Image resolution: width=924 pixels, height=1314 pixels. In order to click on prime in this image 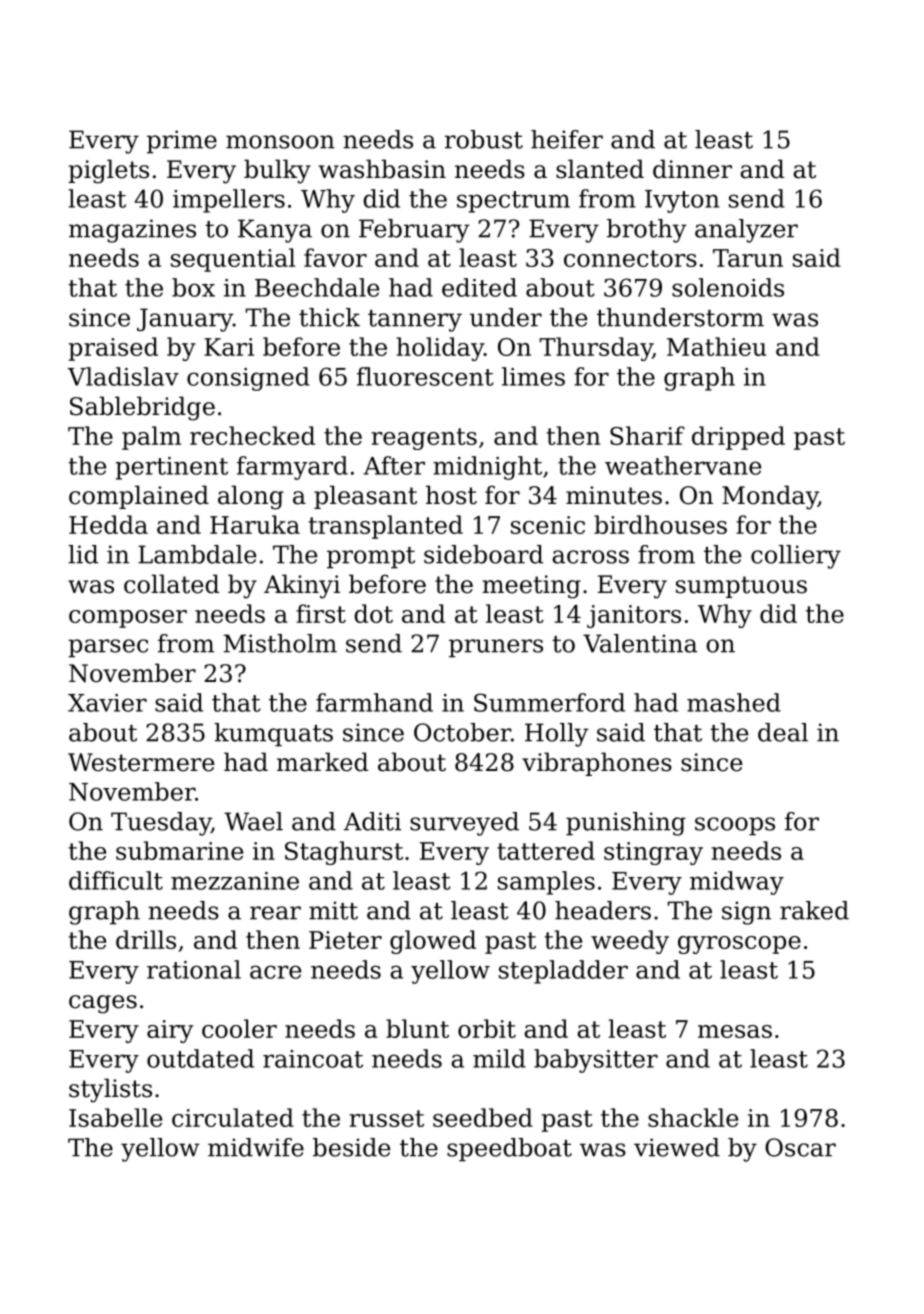, I will do `click(182, 142)`.
